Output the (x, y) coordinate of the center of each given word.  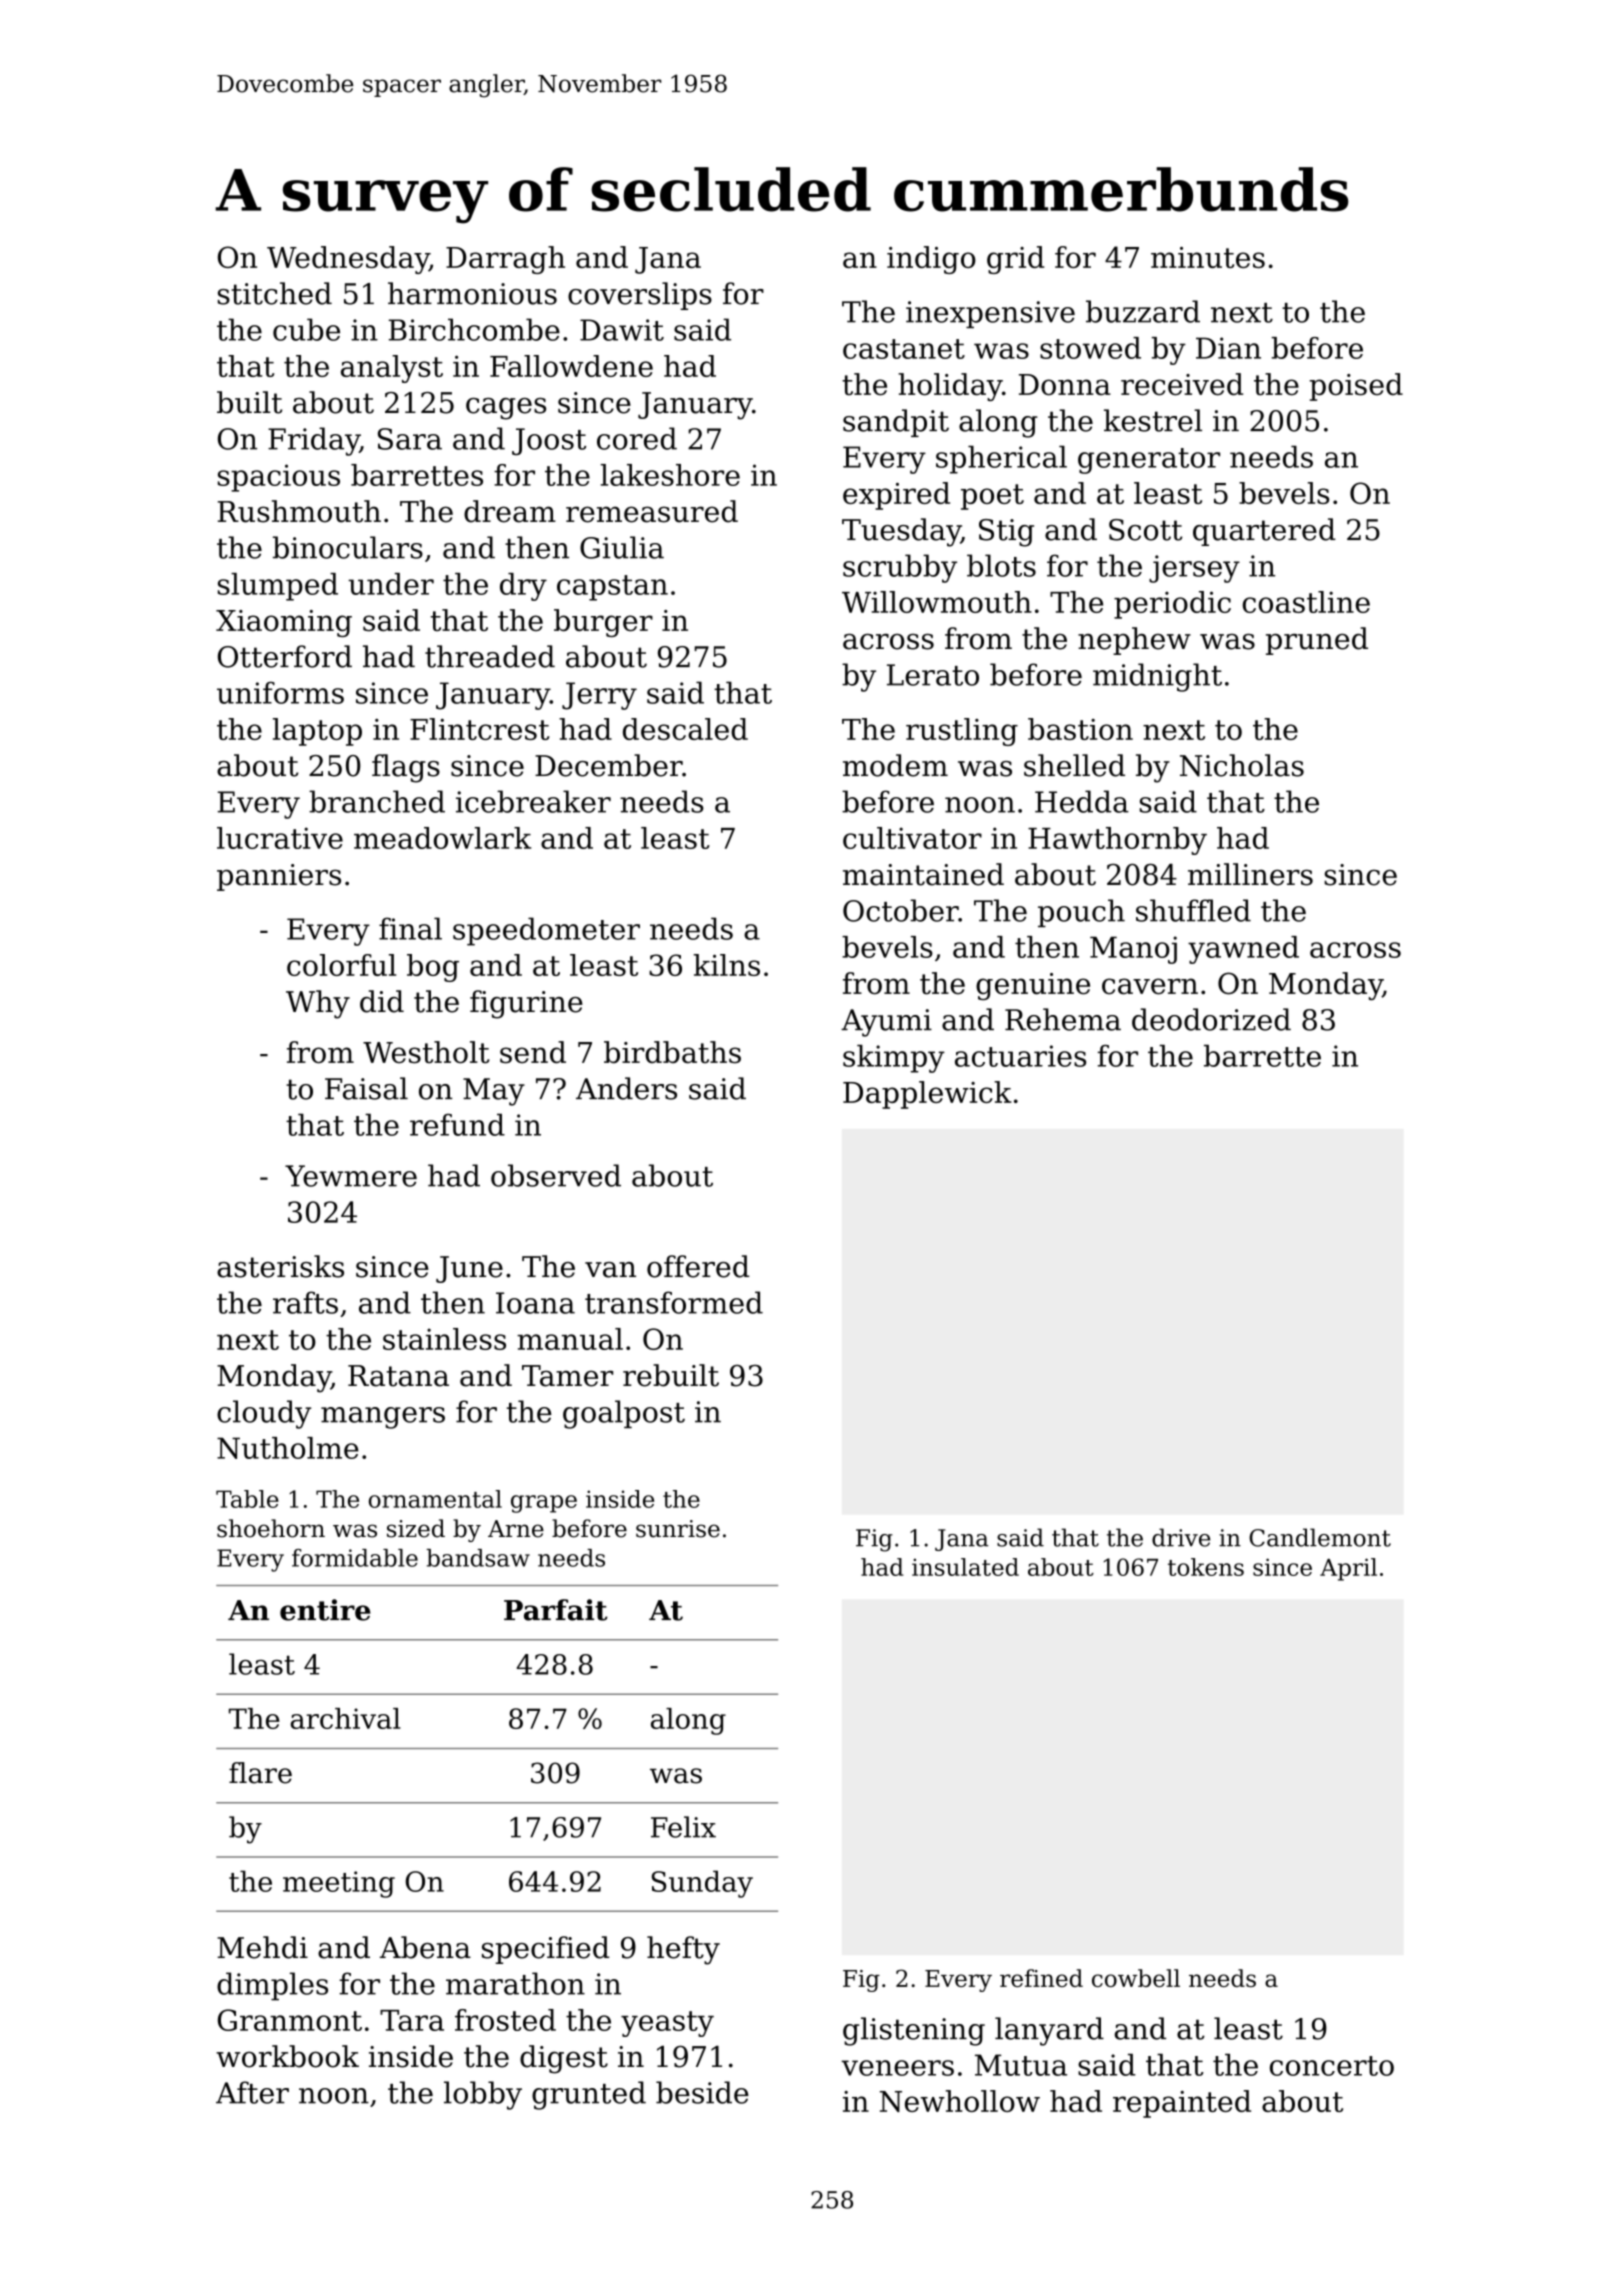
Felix (683, 1827)
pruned (1317, 641)
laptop (317, 732)
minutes (1208, 257)
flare (260, 1773)
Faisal (366, 1088)
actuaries (1020, 1056)
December (608, 765)
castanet (904, 349)
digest (564, 2059)
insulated (965, 1567)
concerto (1332, 2066)
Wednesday (348, 260)
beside (702, 2092)
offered (698, 1266)
